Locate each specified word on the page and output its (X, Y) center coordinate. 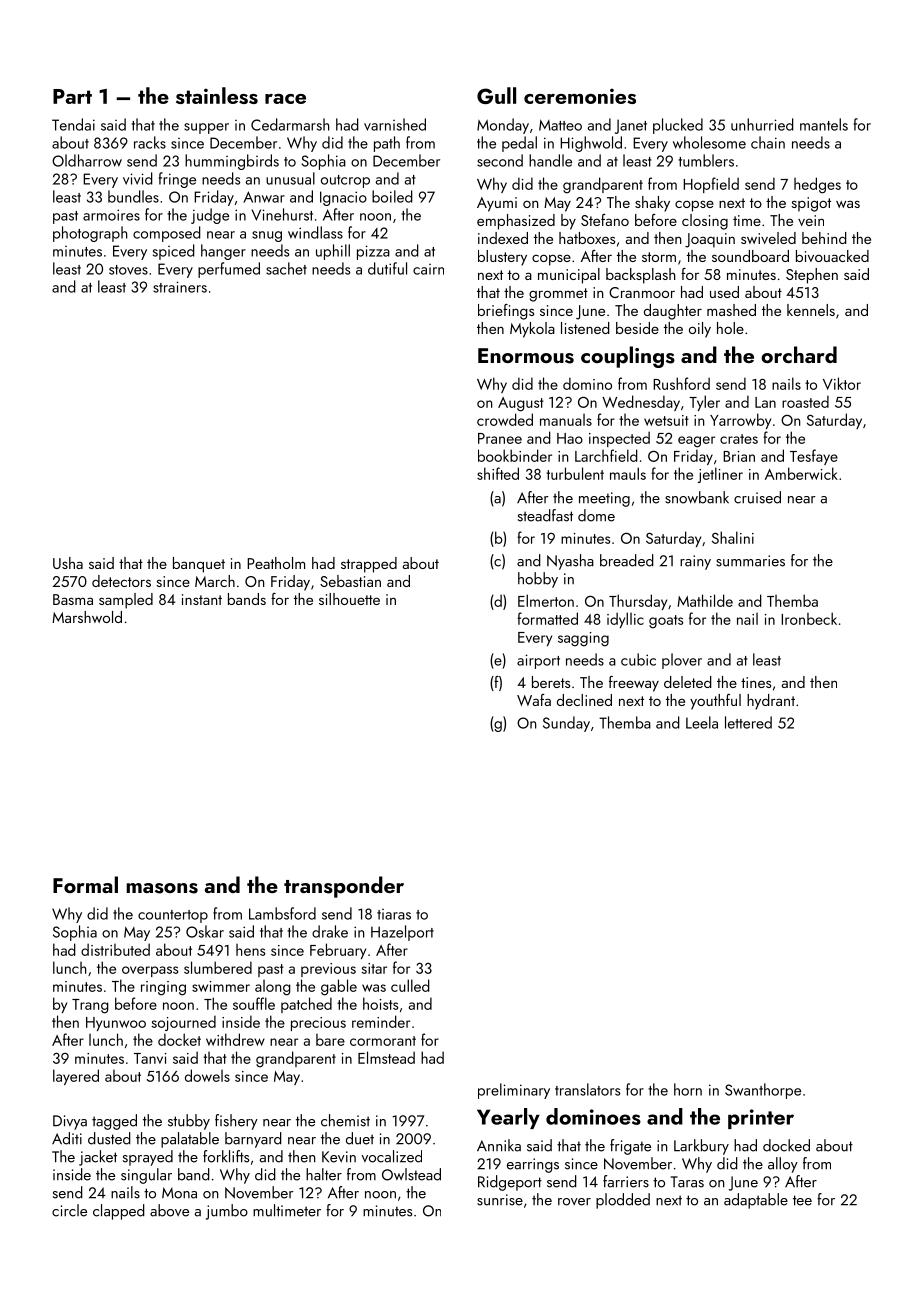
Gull (496, 95)
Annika (499, 1145)
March (215, 581)
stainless (217, 95)
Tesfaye (814, 457)
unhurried (762, 124)
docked (786, 1145)
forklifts (226, 1156)
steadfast (545, 515)
